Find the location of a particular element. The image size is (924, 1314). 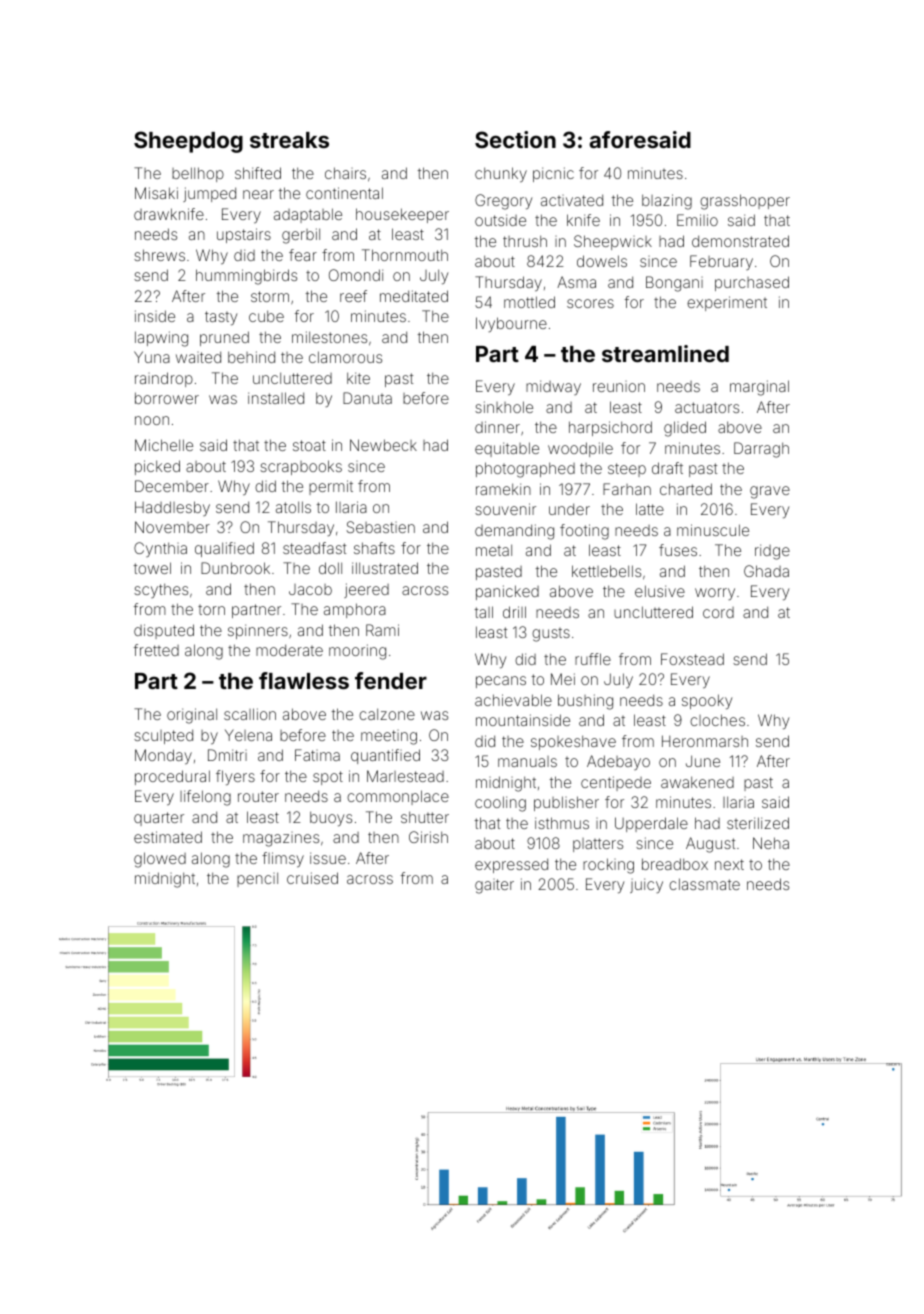

demonstrated is located at coordinates (740, 241).
